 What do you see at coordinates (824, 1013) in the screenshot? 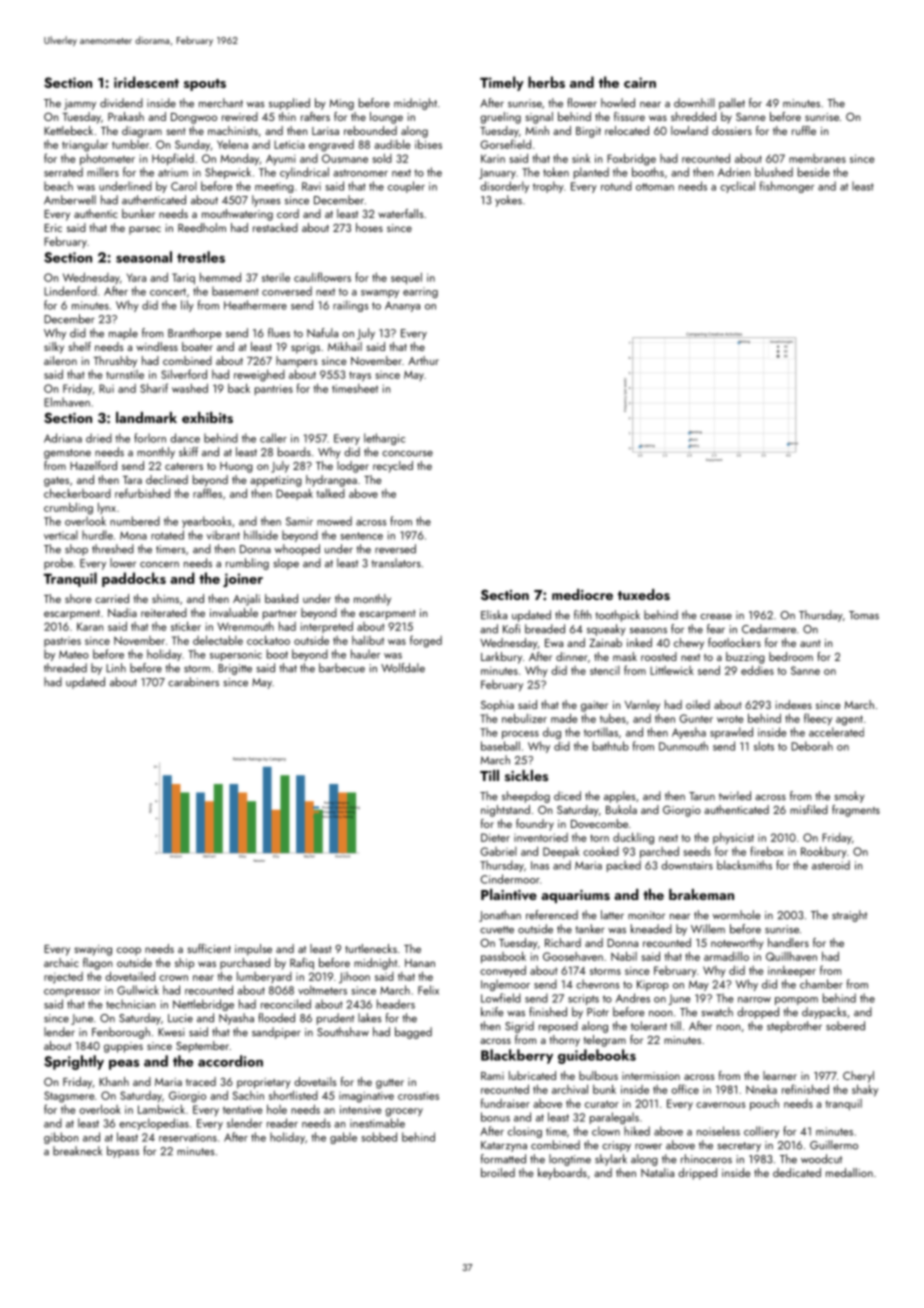
I see `daypacks` at bounding box center [824, 1013].
